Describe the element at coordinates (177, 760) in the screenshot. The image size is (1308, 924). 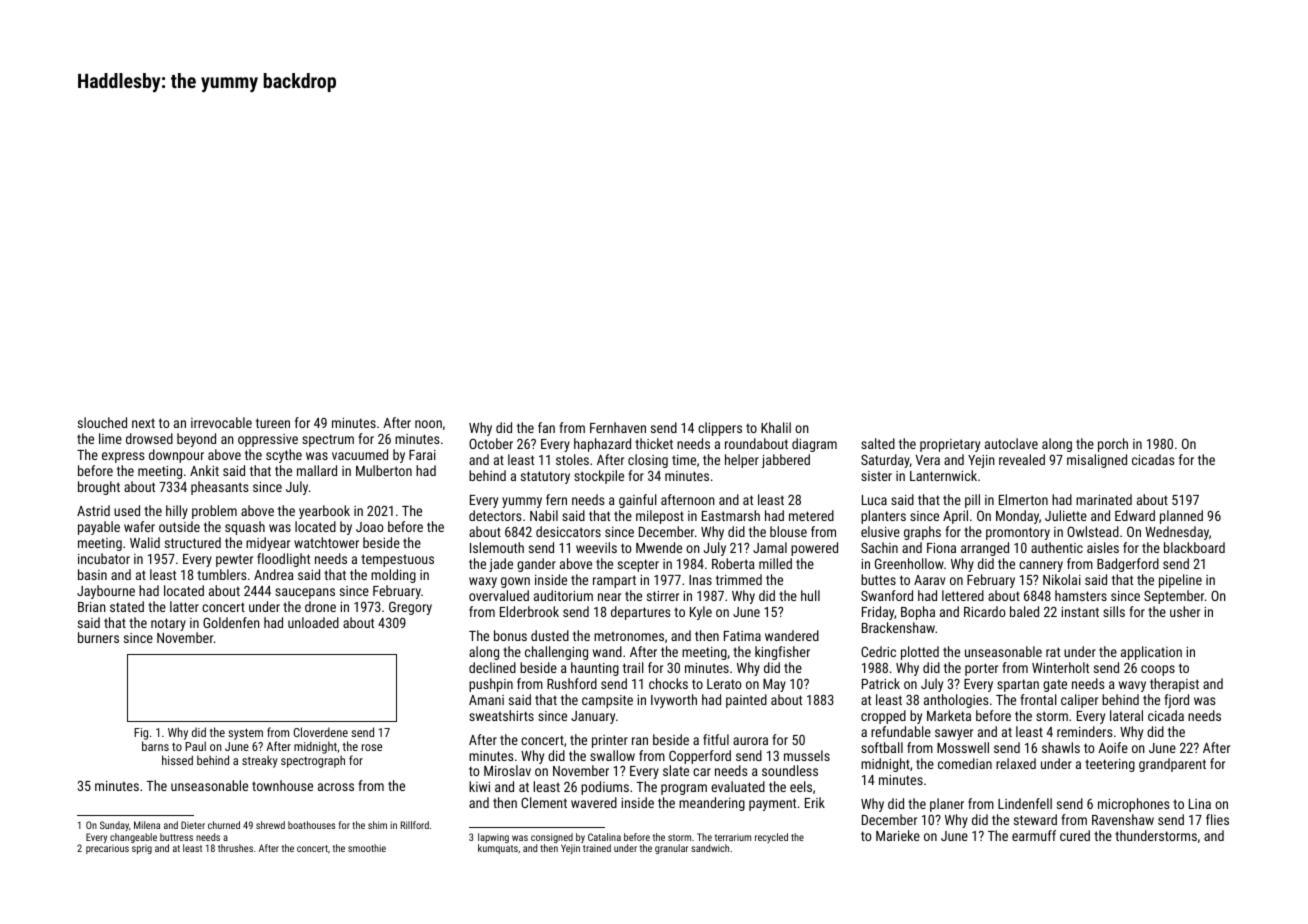
I see `hissed` at that location.
